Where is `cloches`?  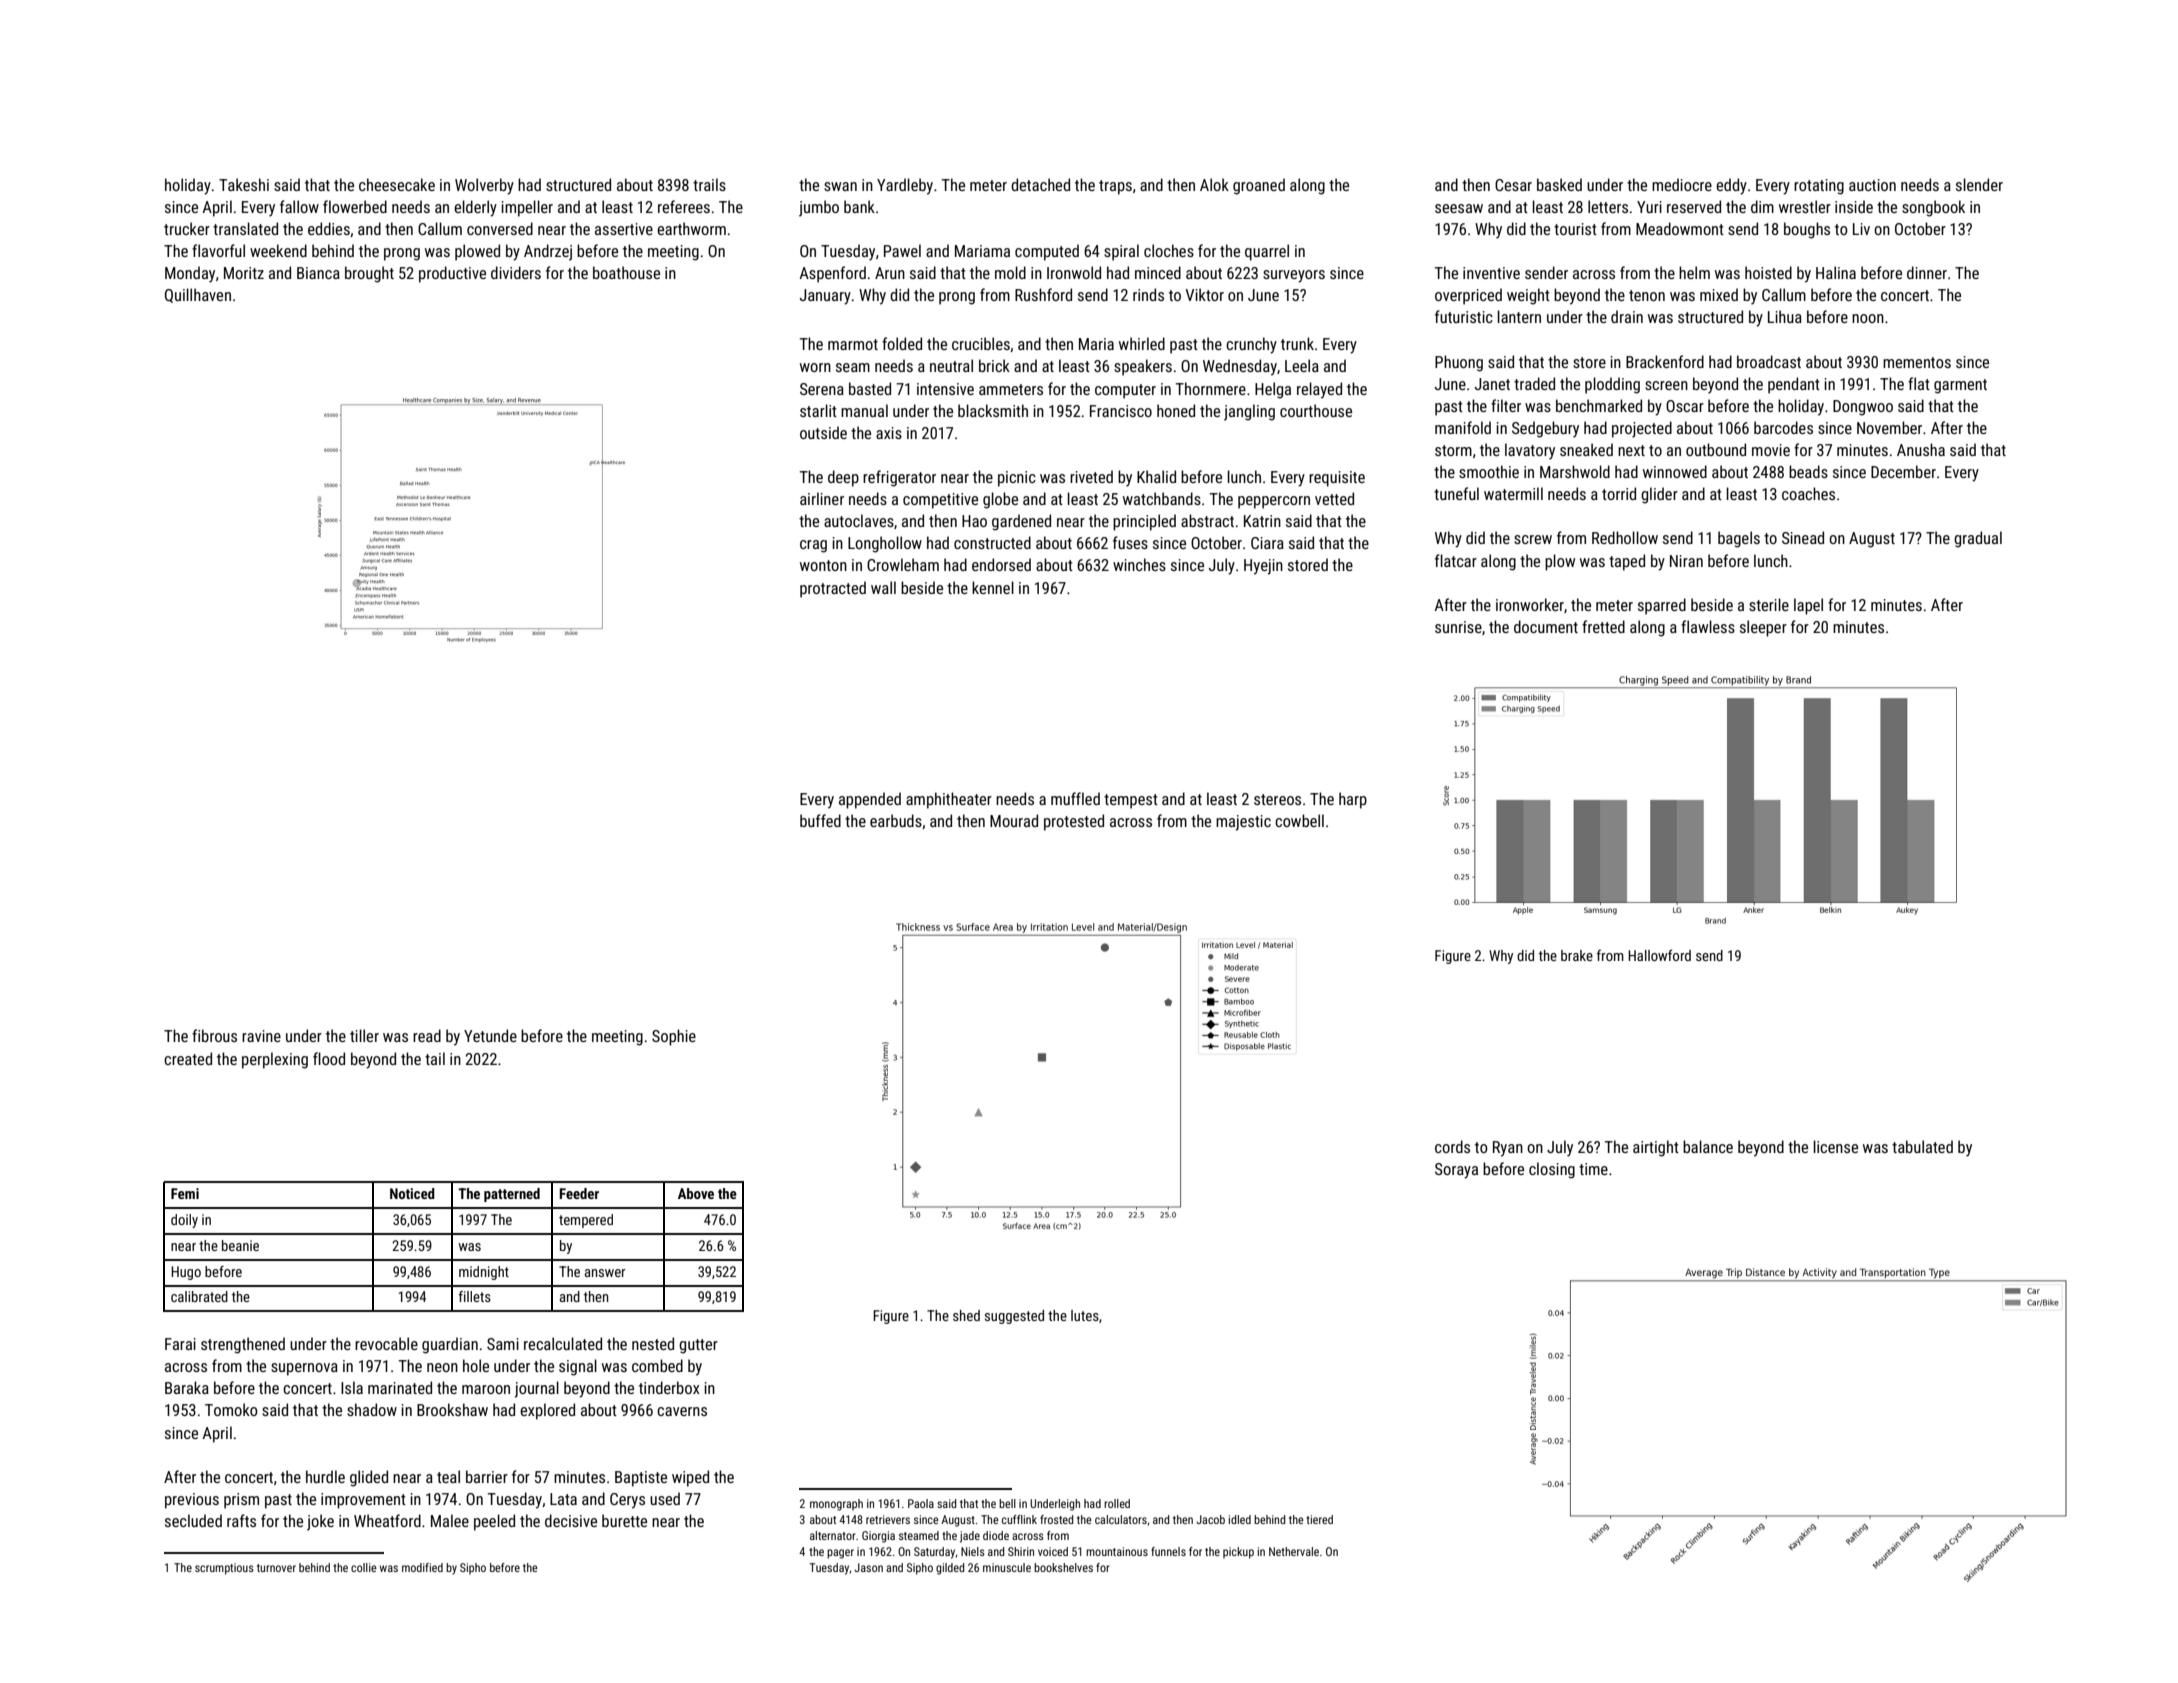 cloches is located at coordinates (1169, 250).
